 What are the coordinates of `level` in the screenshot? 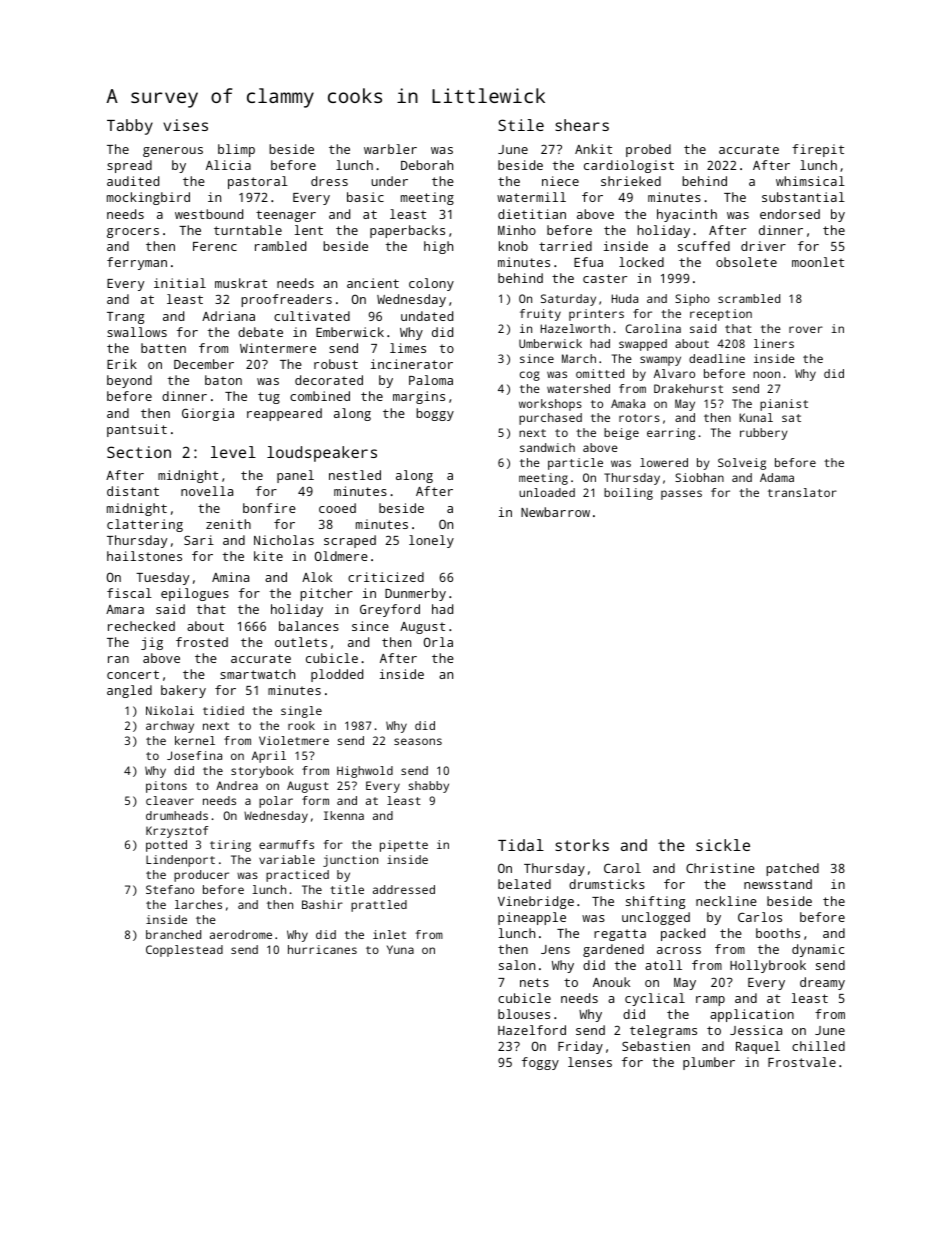 It's located at (233, 452).
